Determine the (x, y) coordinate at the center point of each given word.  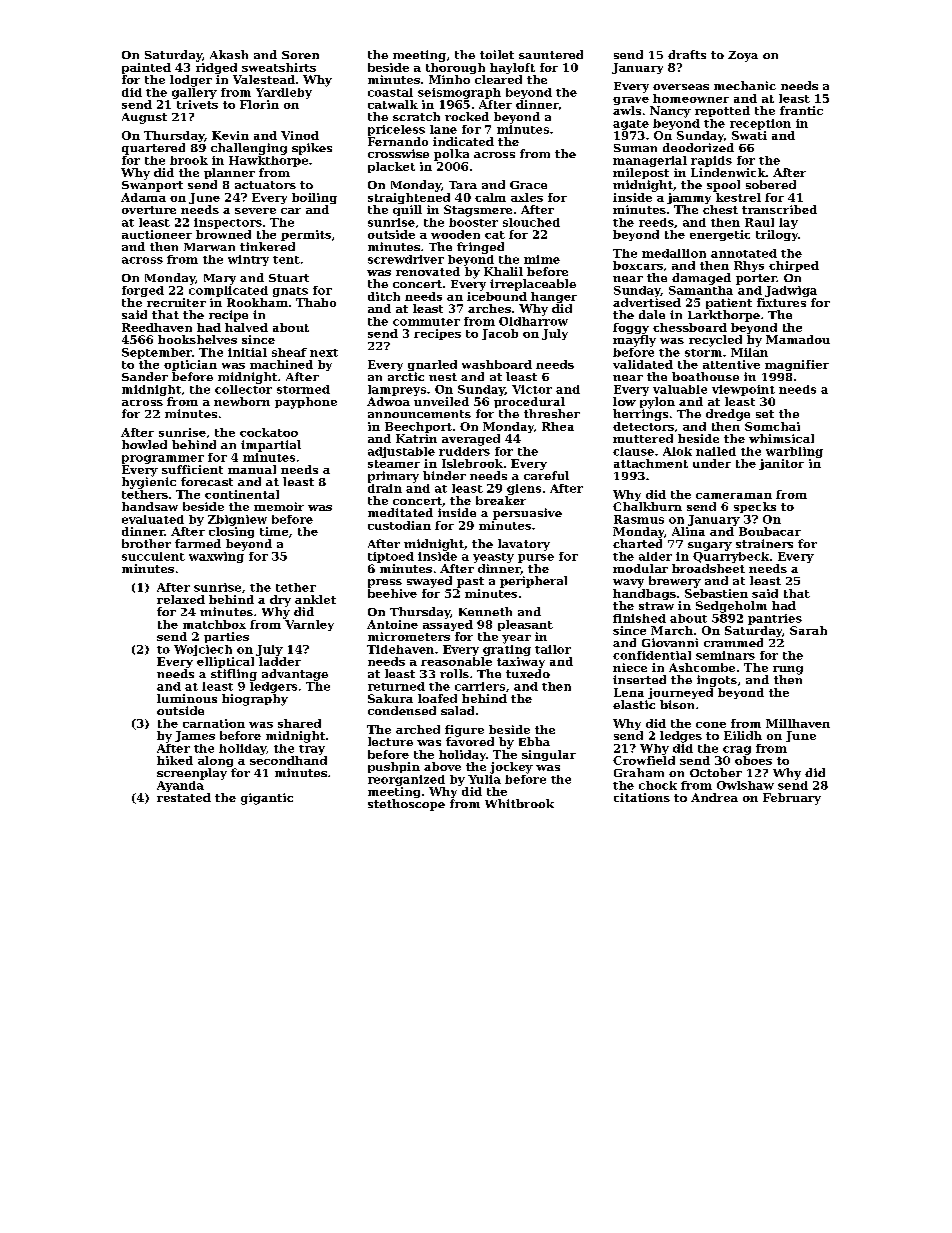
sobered (771, 184)
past (470, 582)
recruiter (176, 302)
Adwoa (388, 401)
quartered (153, 149)
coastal (390, 92)
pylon (657, 403)
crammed (733, 642)
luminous (187, 698)
